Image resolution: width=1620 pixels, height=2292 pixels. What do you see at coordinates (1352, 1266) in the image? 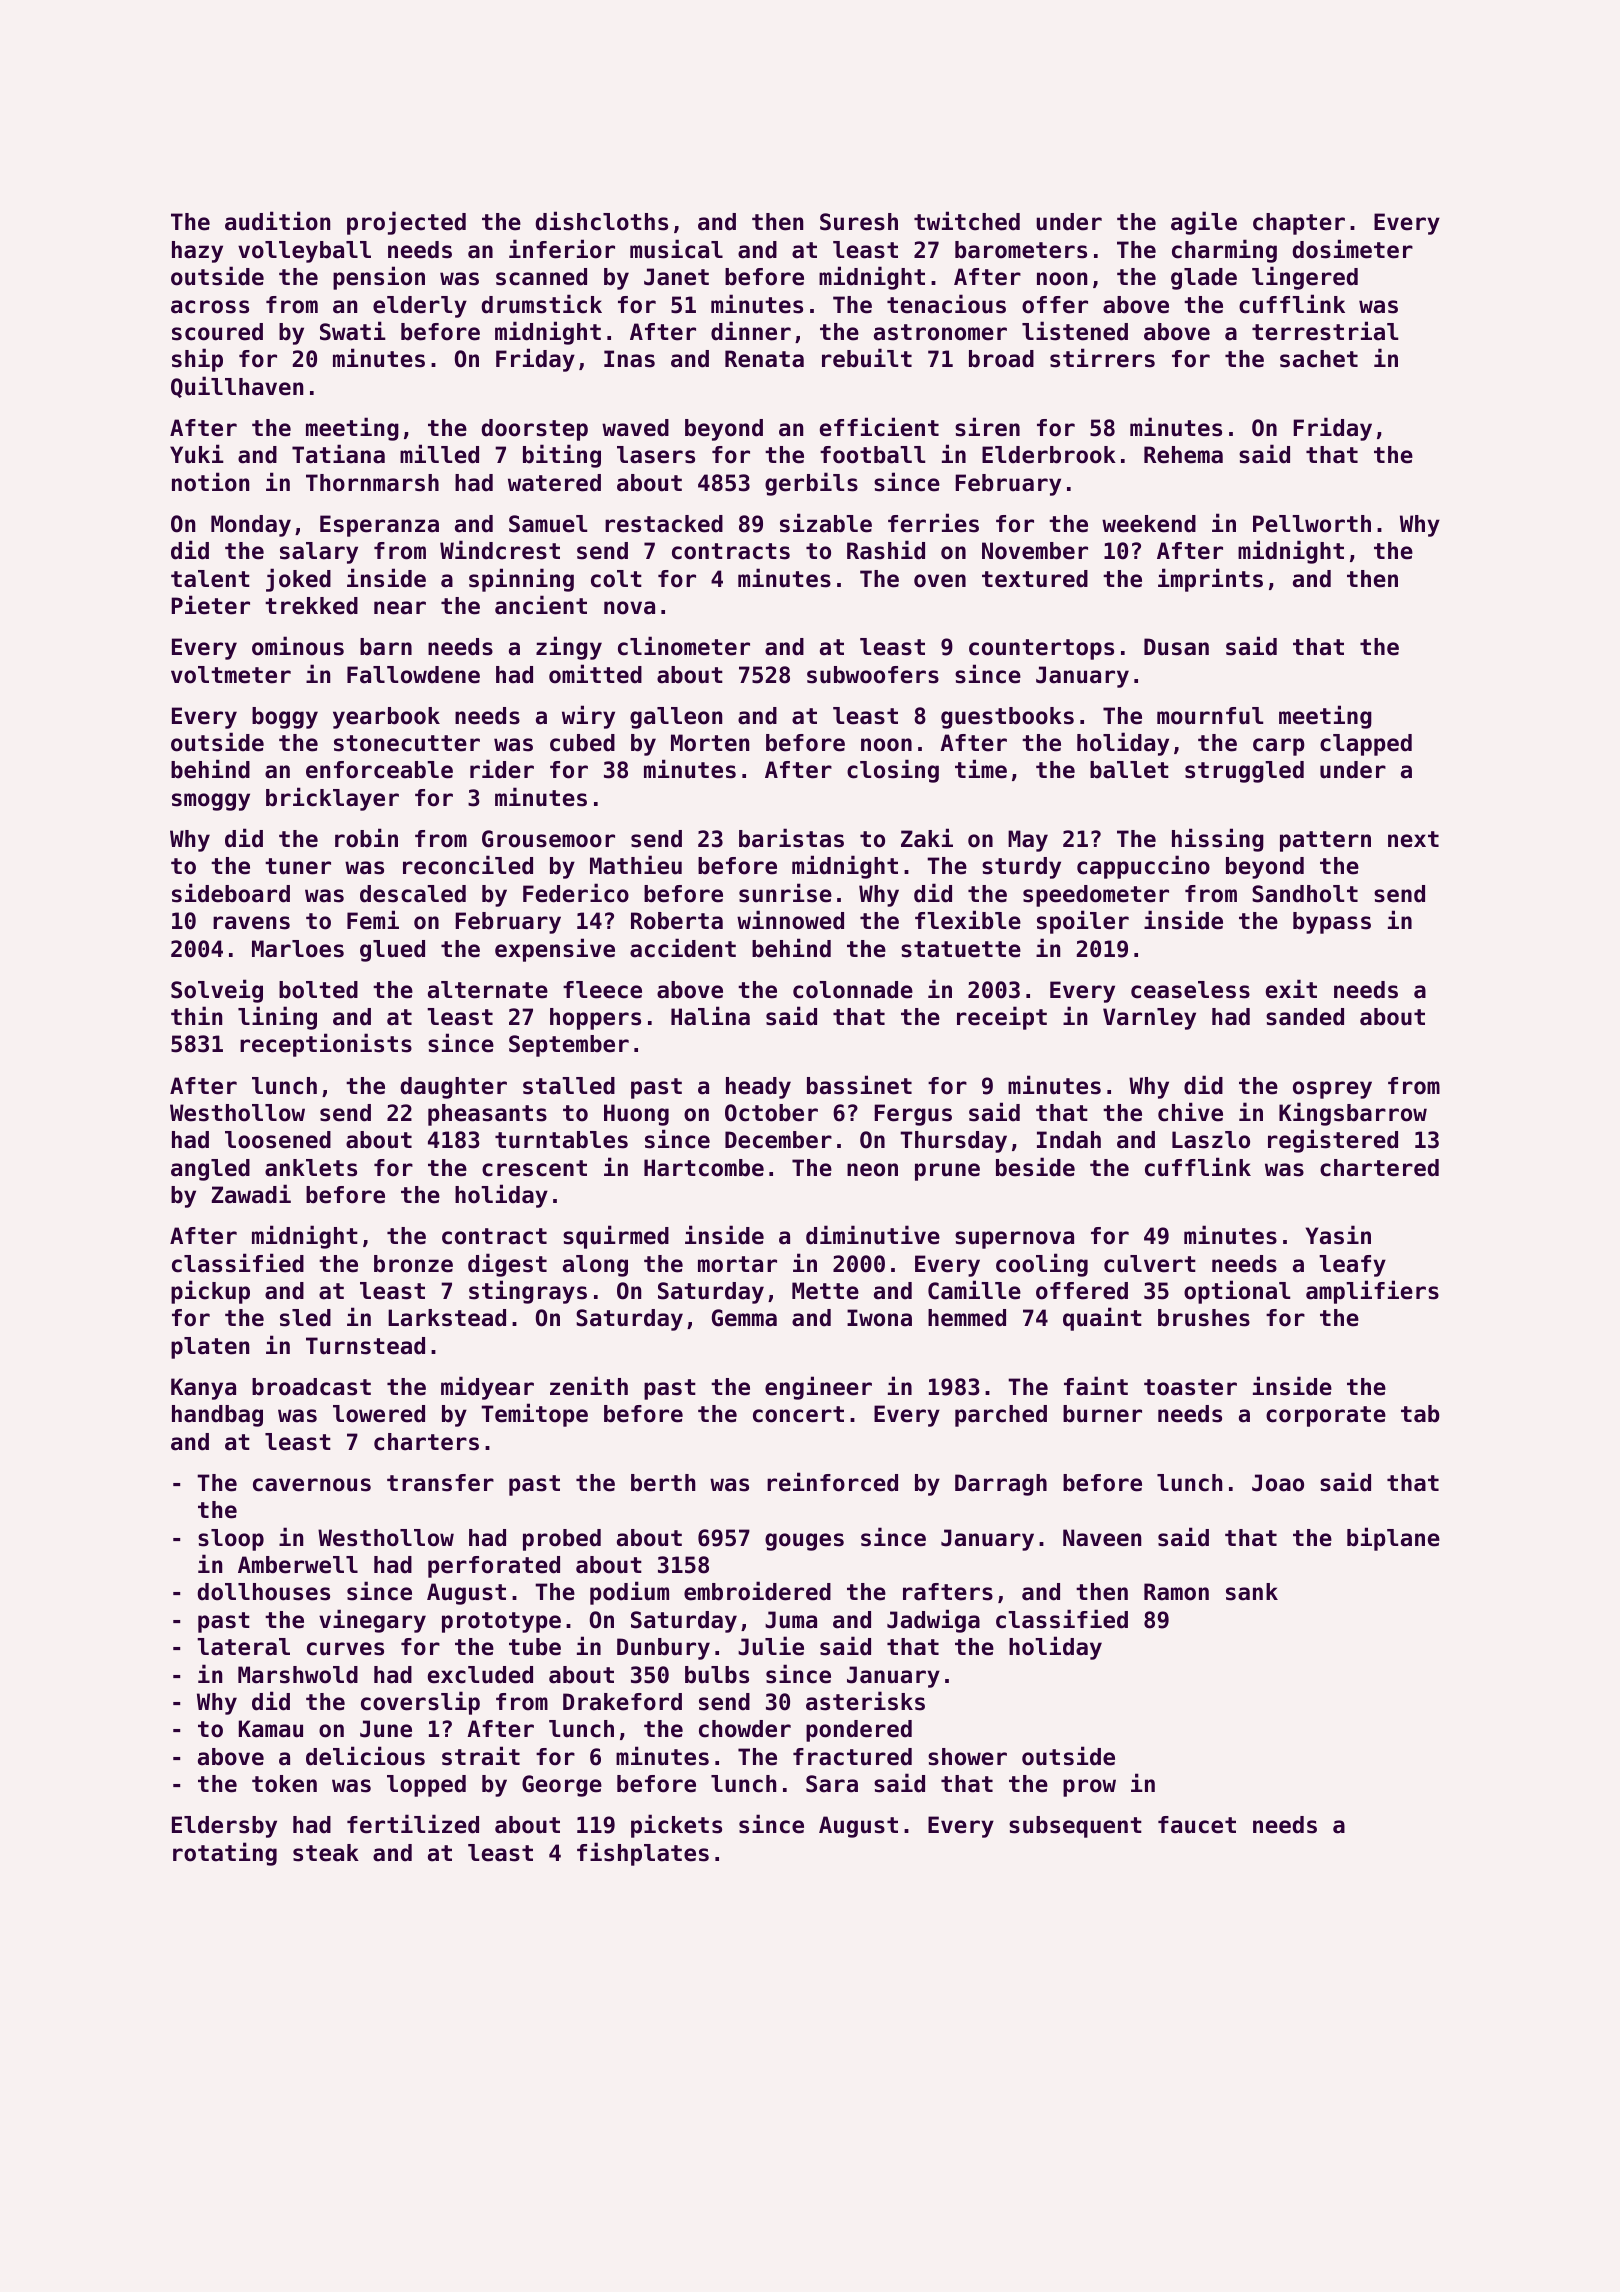
I see `leafy` at bounding box center [1352, 1266].
